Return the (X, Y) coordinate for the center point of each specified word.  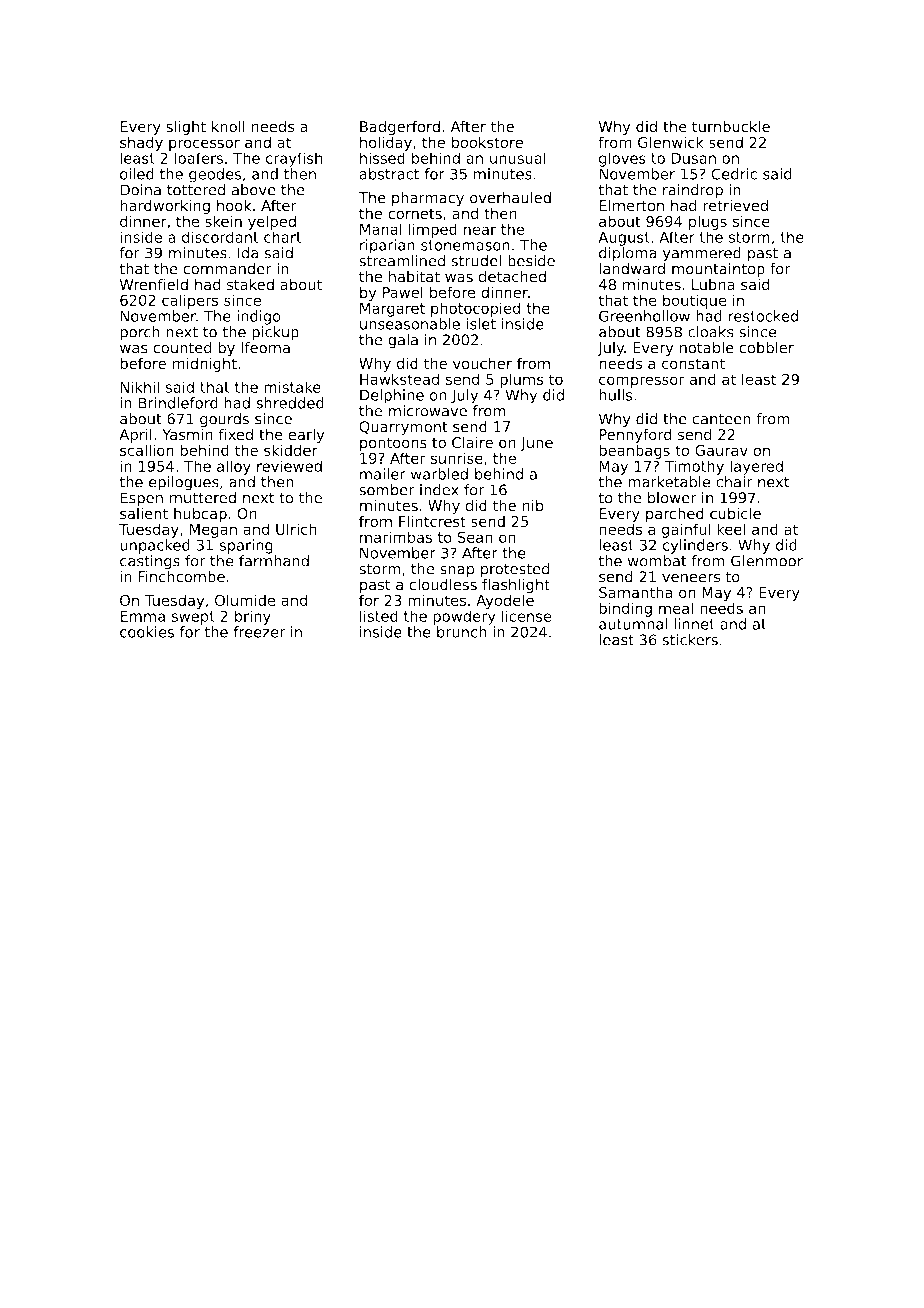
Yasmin (187, 434)
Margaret (392, 310)
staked (250, 284)
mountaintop (718, 270)
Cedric (734, 174)
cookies (147, 632)
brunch (462, 632)
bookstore (487, 142)
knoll (228, 126)
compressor (641, 382)
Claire (472, 442)
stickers (690, 640)
